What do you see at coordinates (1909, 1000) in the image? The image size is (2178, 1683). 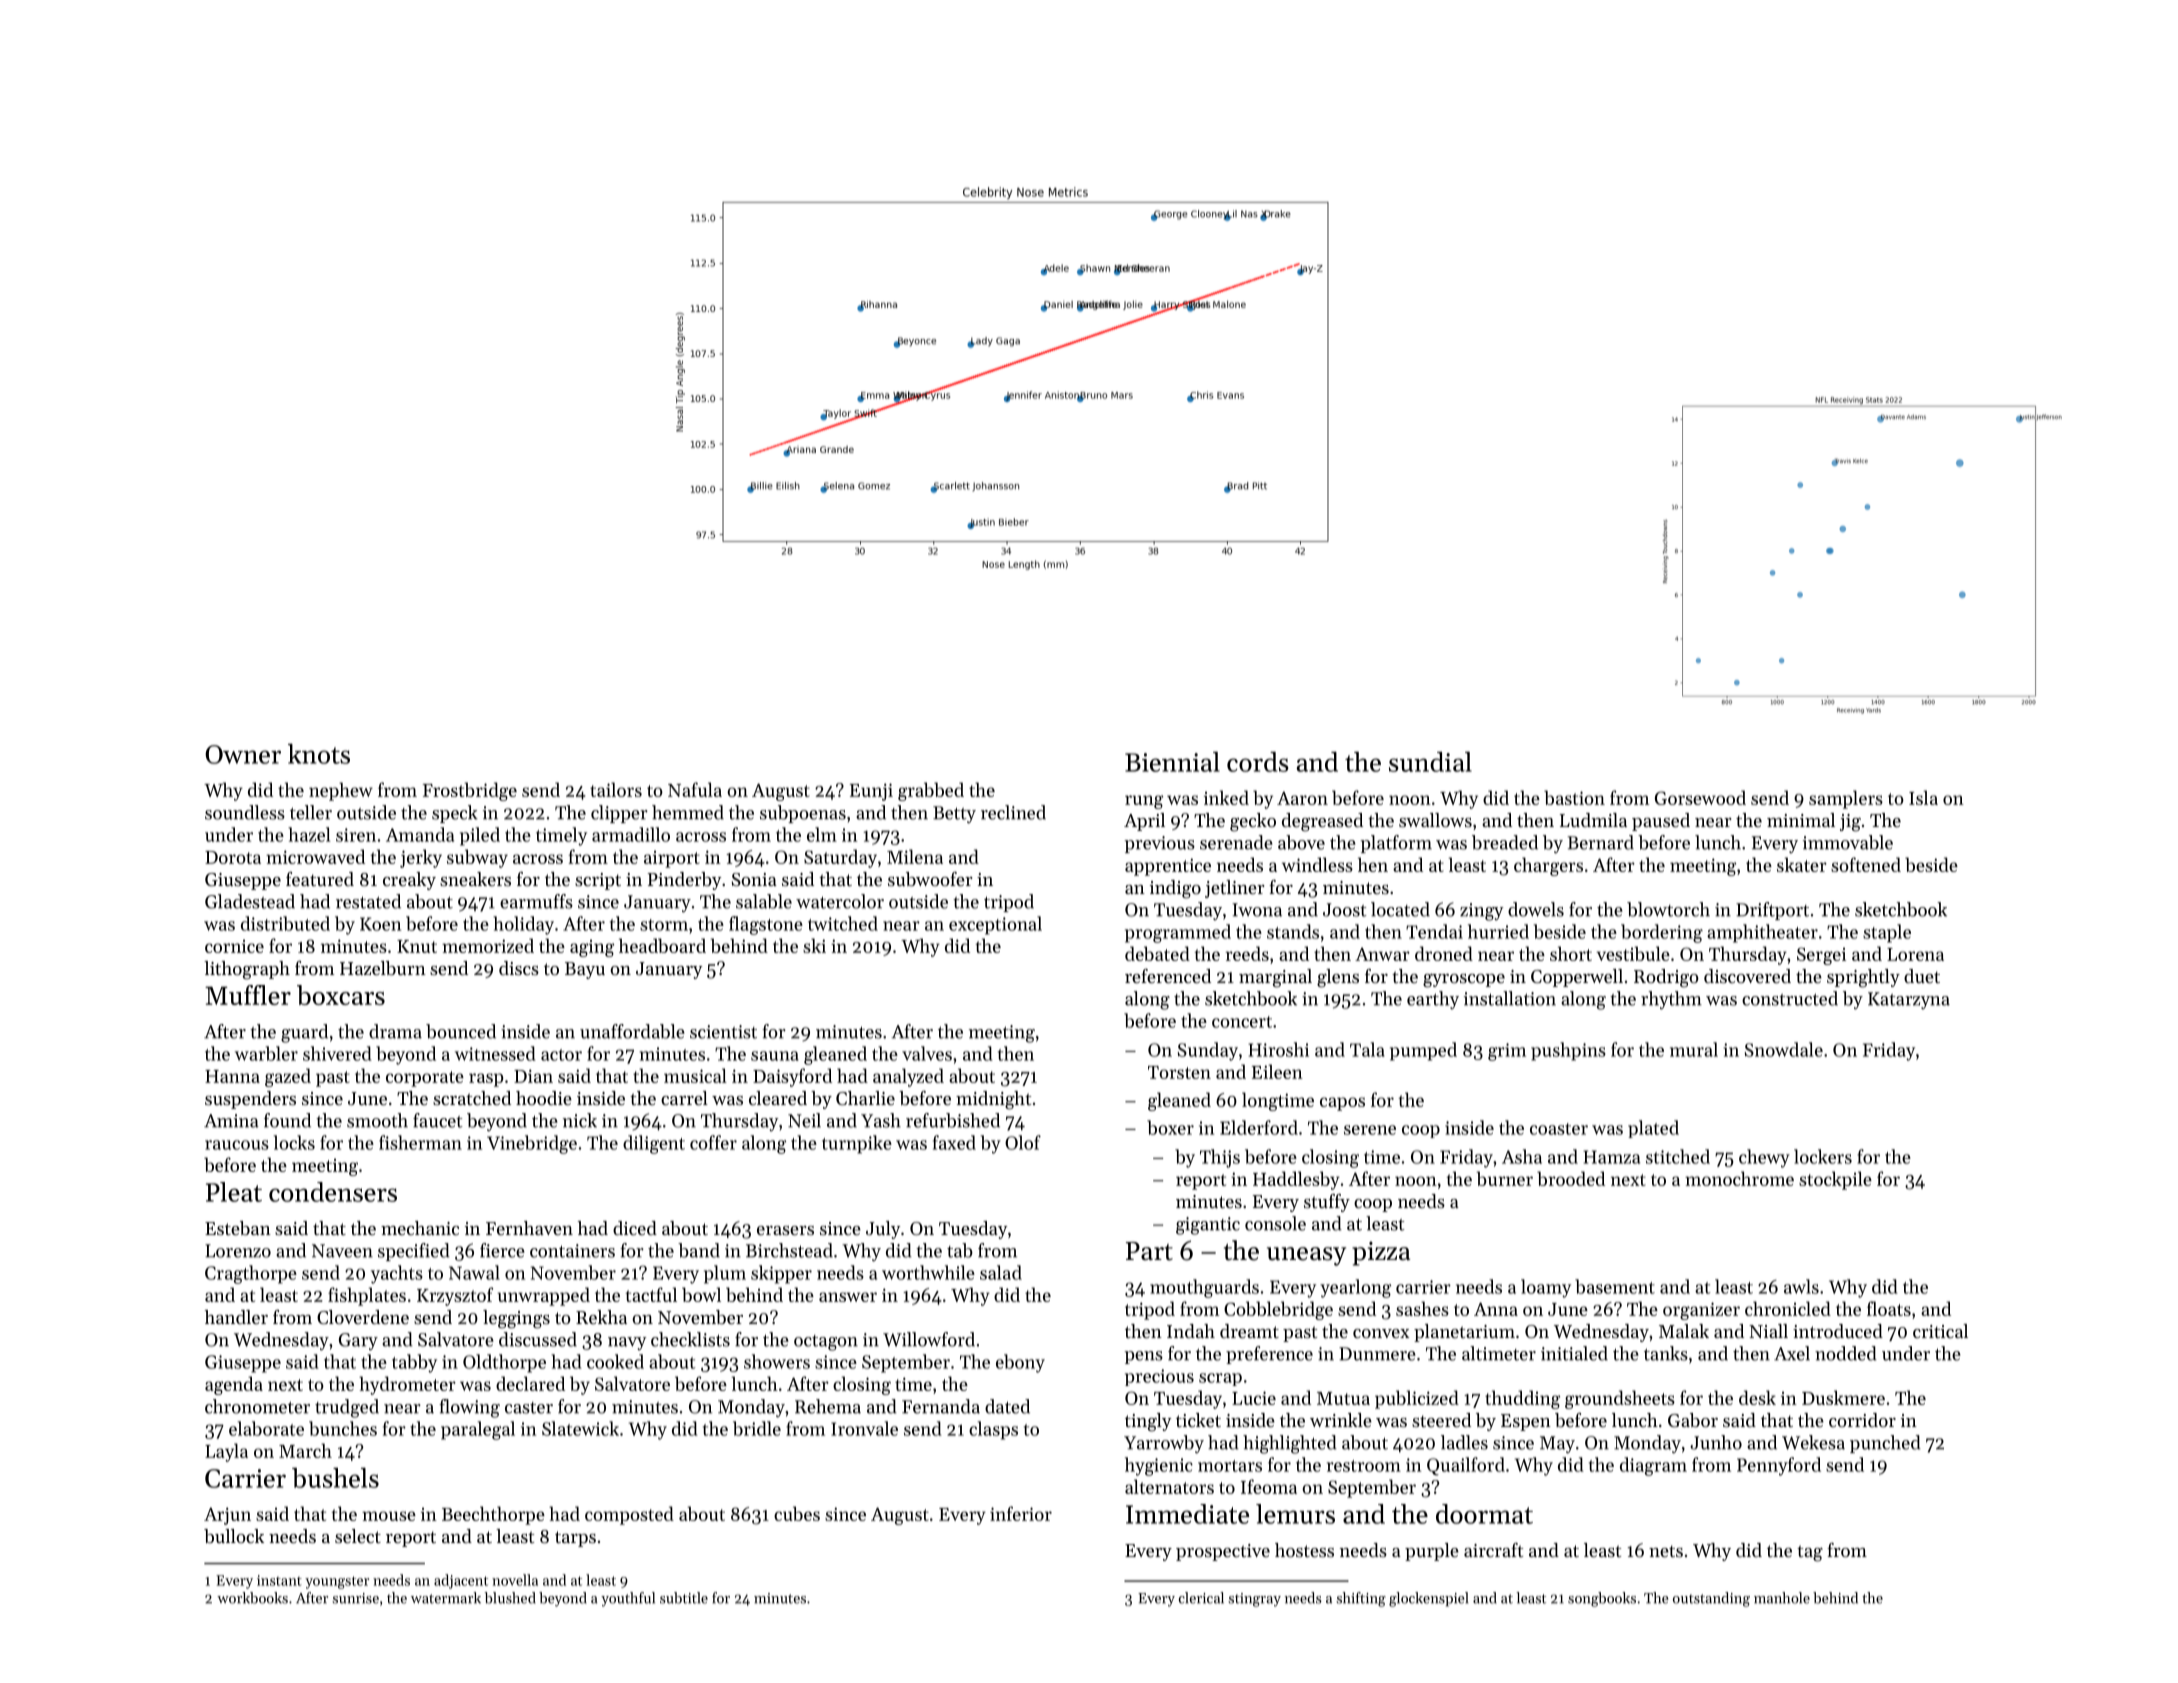 I see `Katarzyna` at bounding box center [1909, 1000].
